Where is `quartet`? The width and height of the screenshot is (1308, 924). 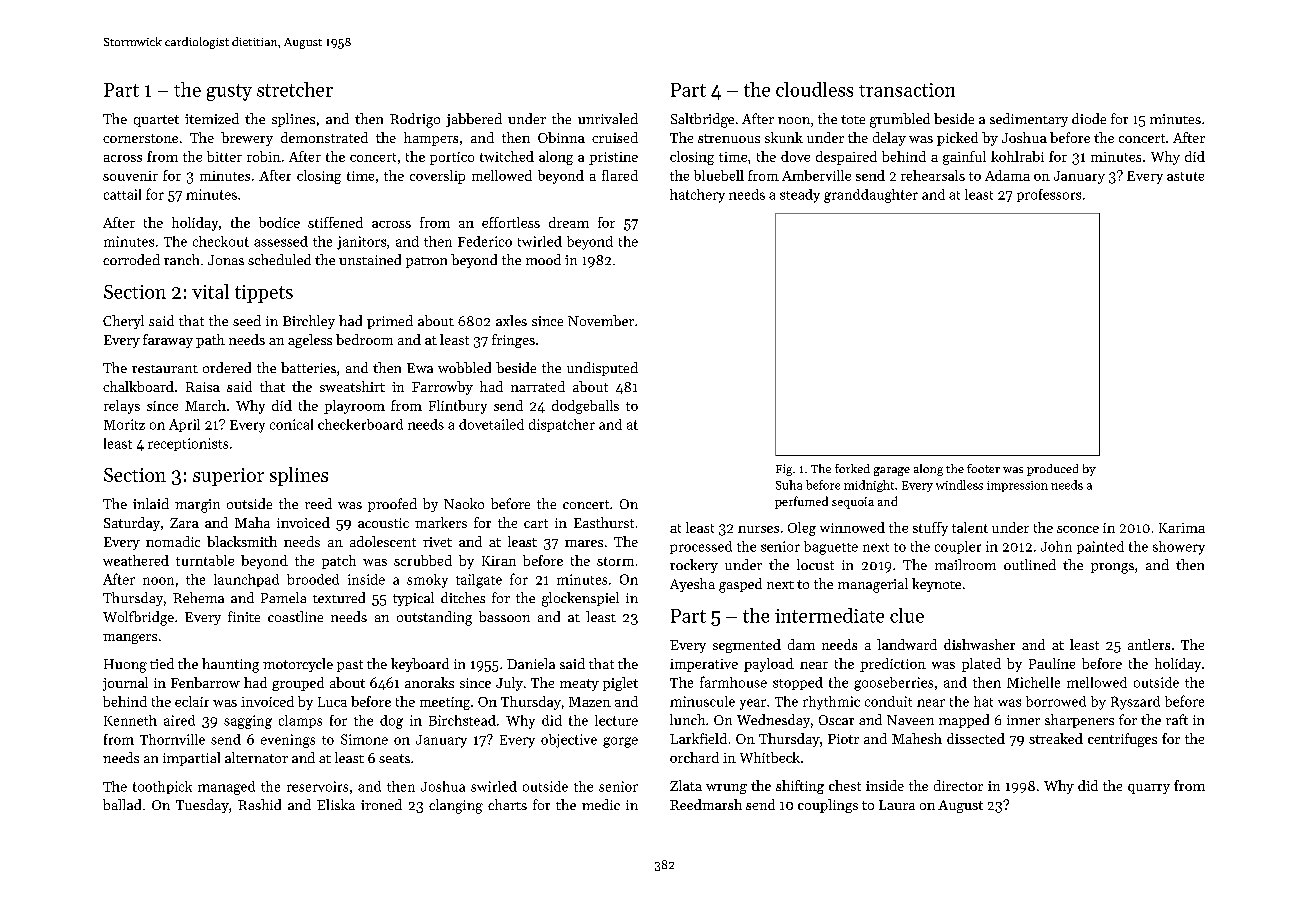 quartet is located at coordinates (156, 121).
